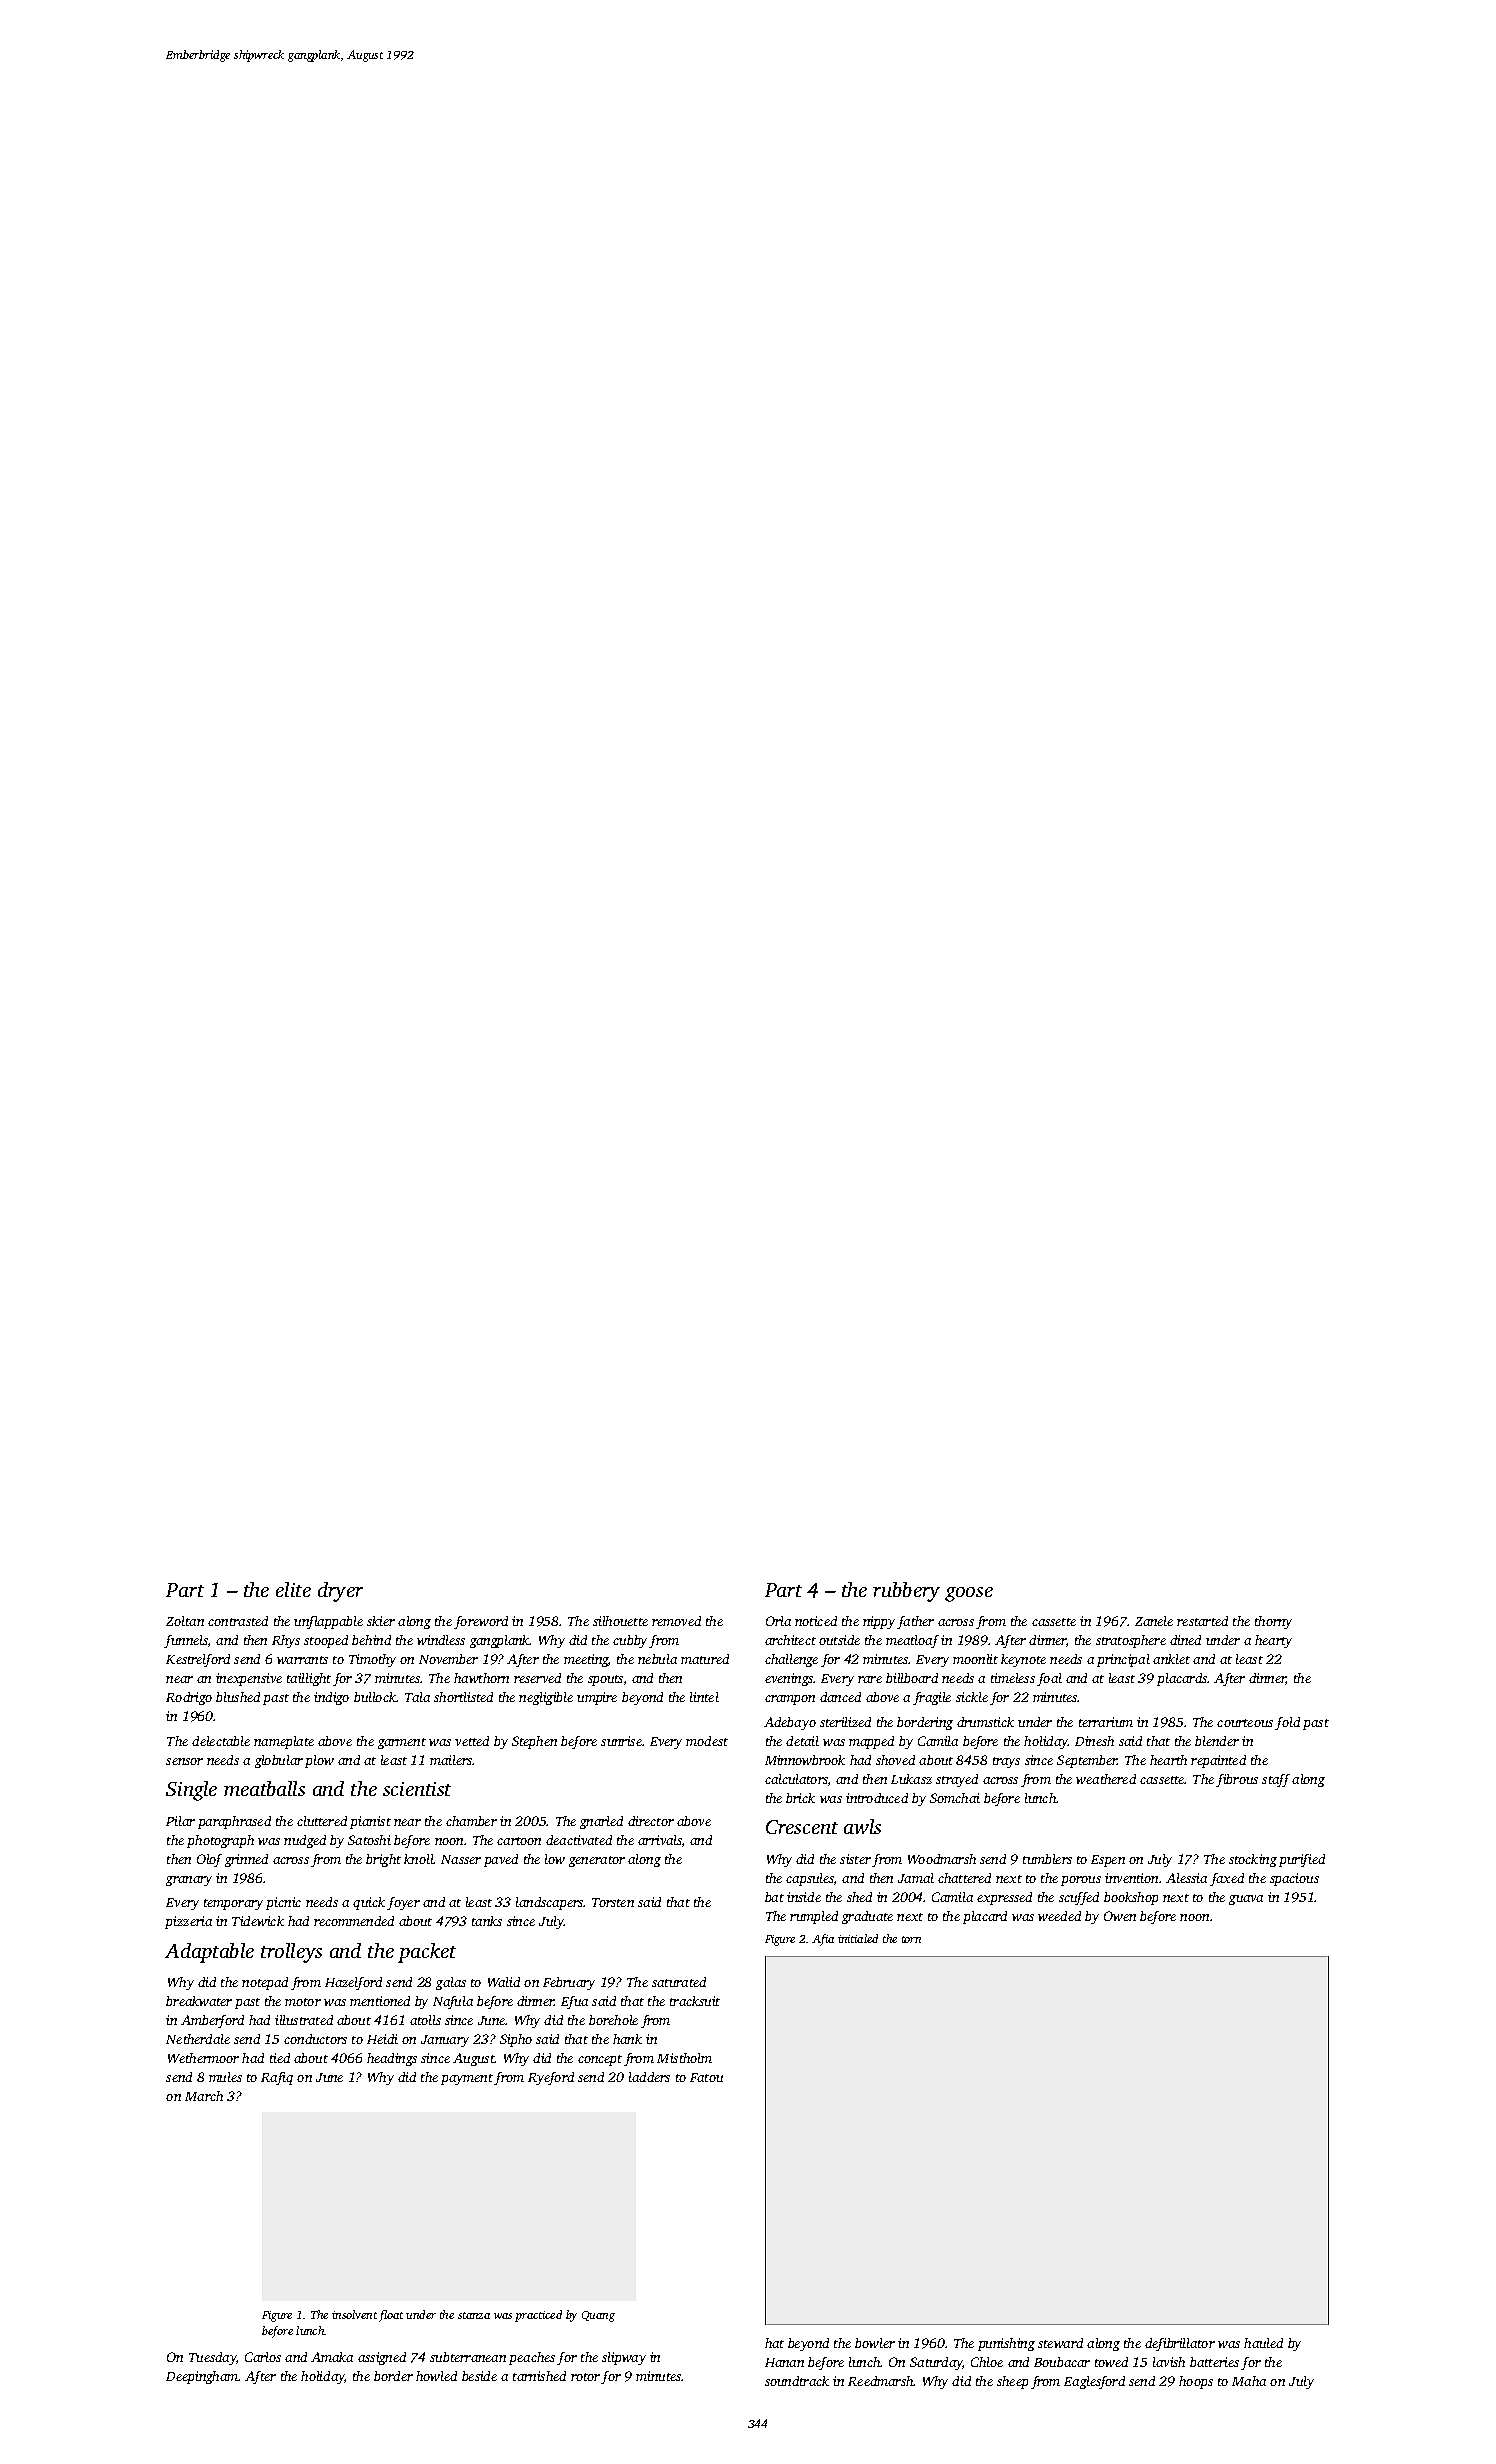  Describe the element at coordinates (969, 1594) in the image. I see `goose` at that location.
